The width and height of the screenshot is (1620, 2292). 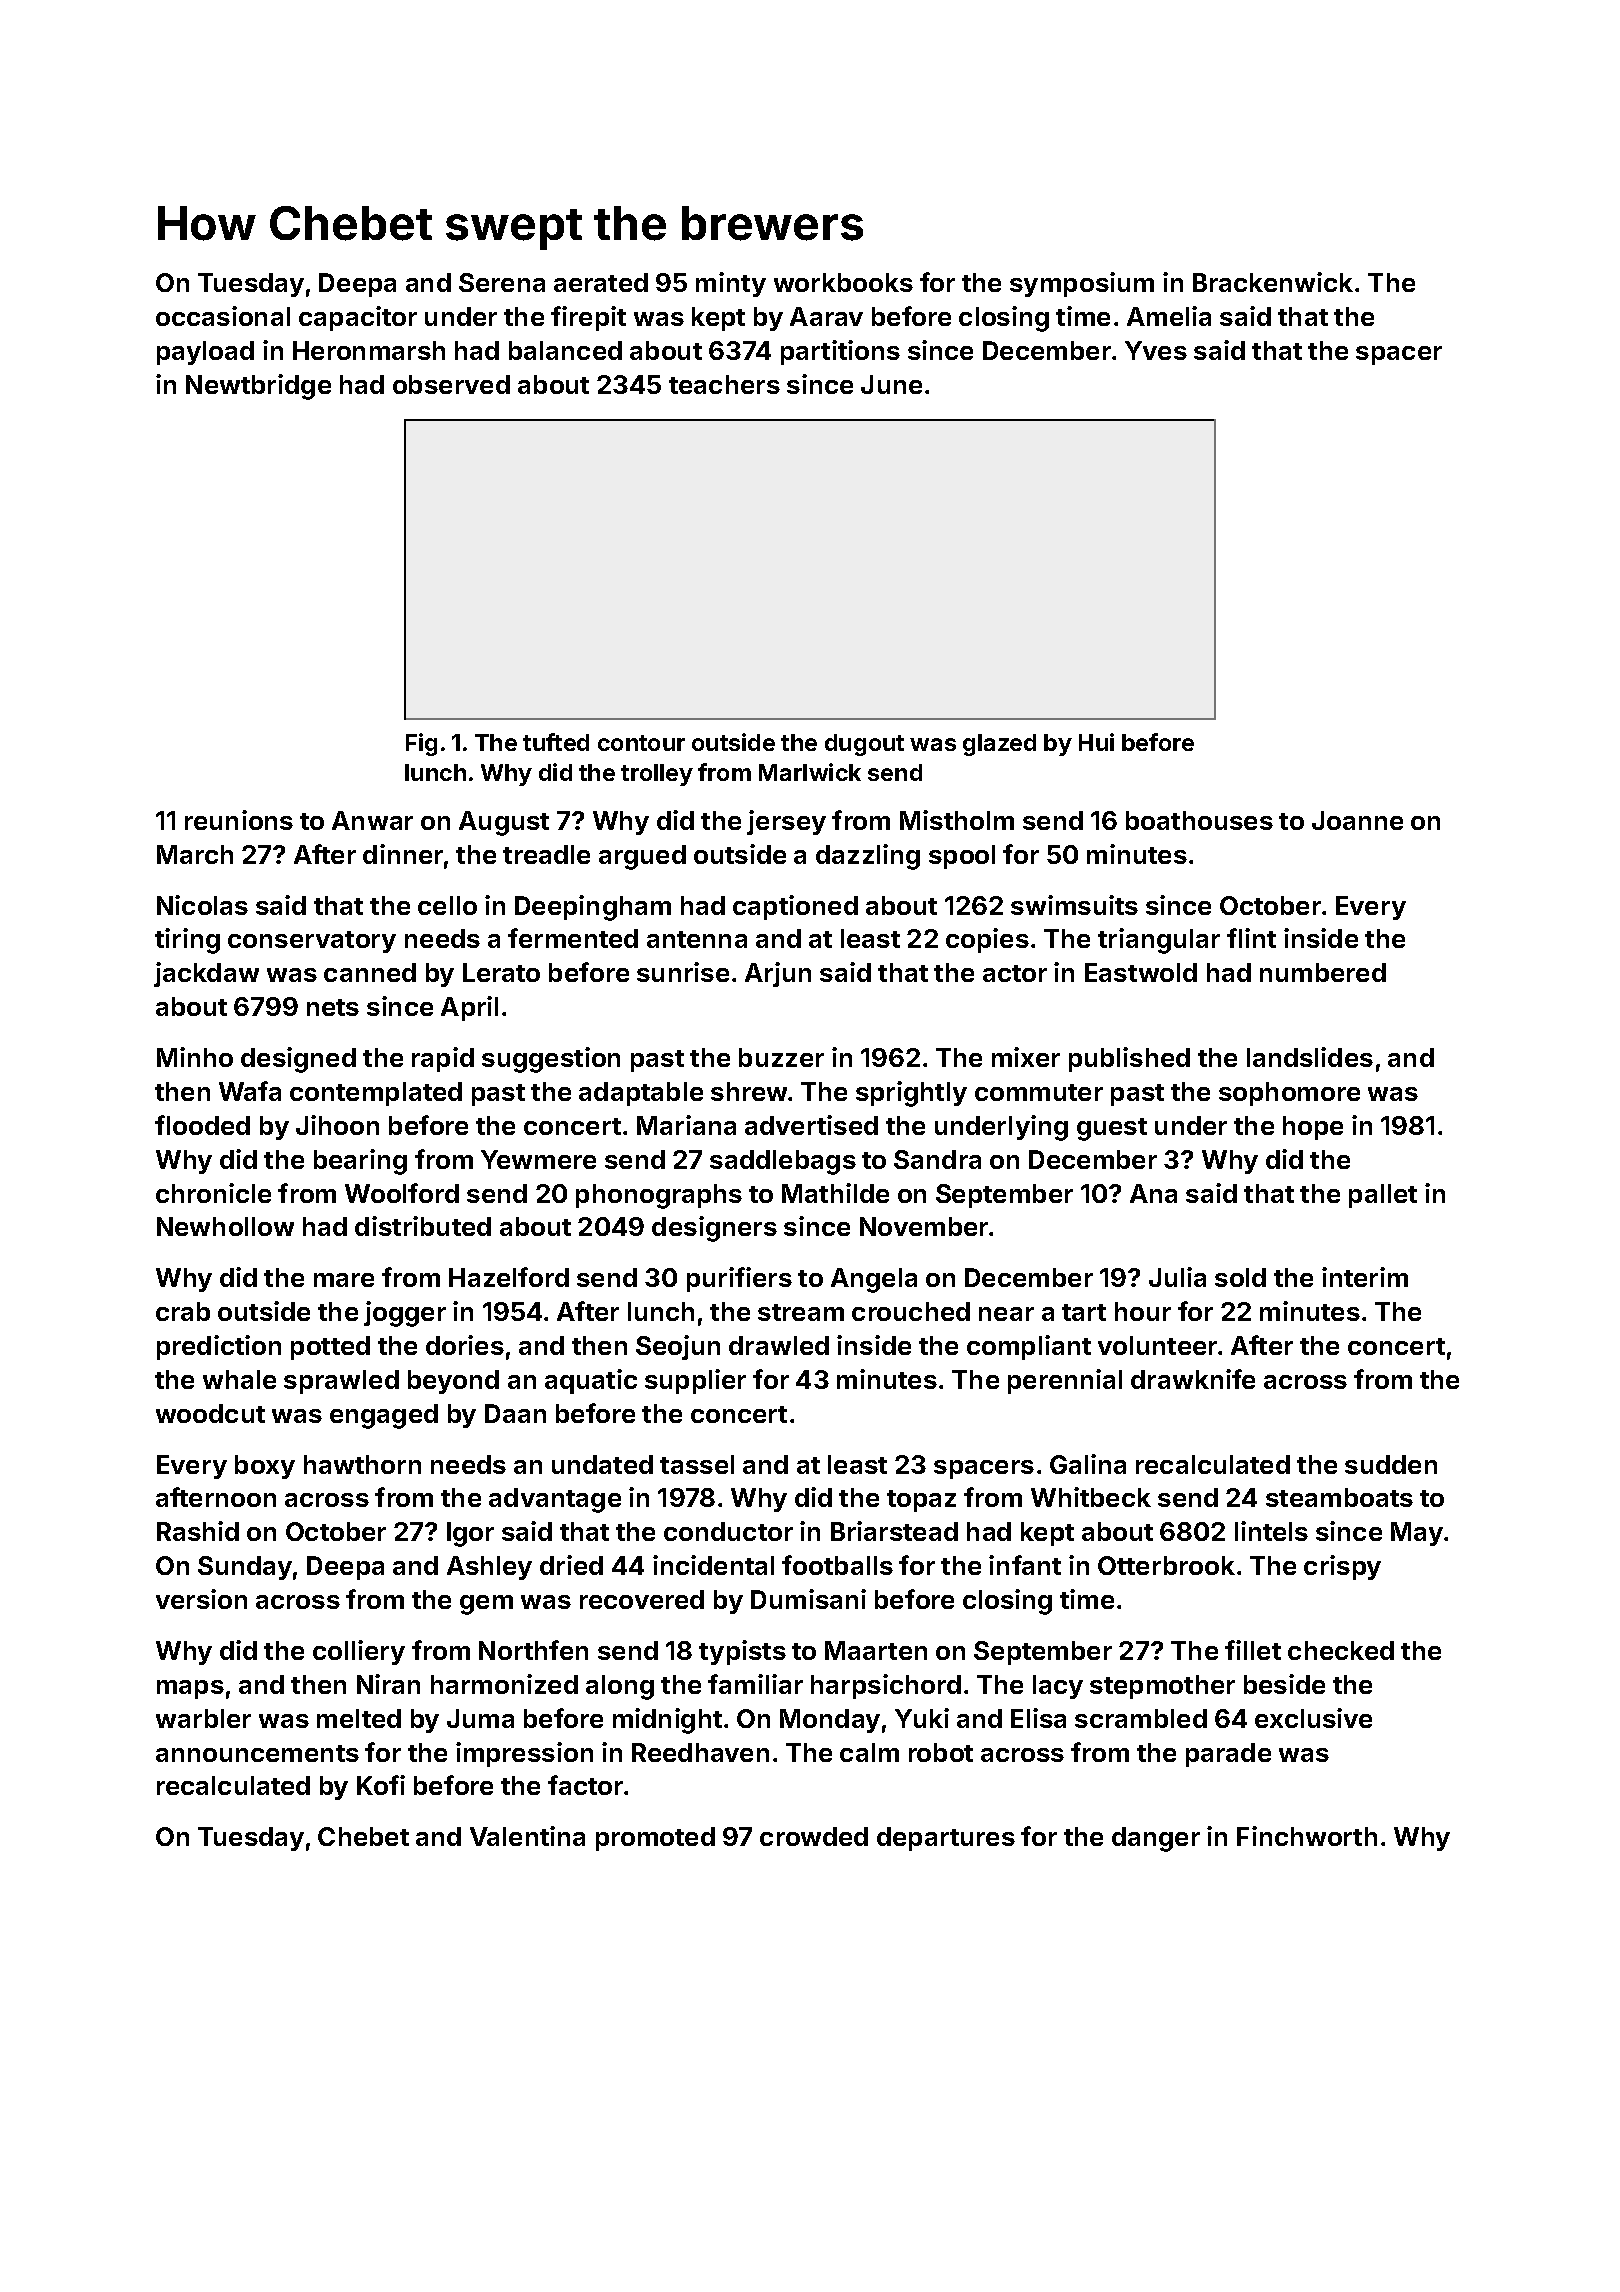 I want to click on crab, so click(x=183, y=1311).
